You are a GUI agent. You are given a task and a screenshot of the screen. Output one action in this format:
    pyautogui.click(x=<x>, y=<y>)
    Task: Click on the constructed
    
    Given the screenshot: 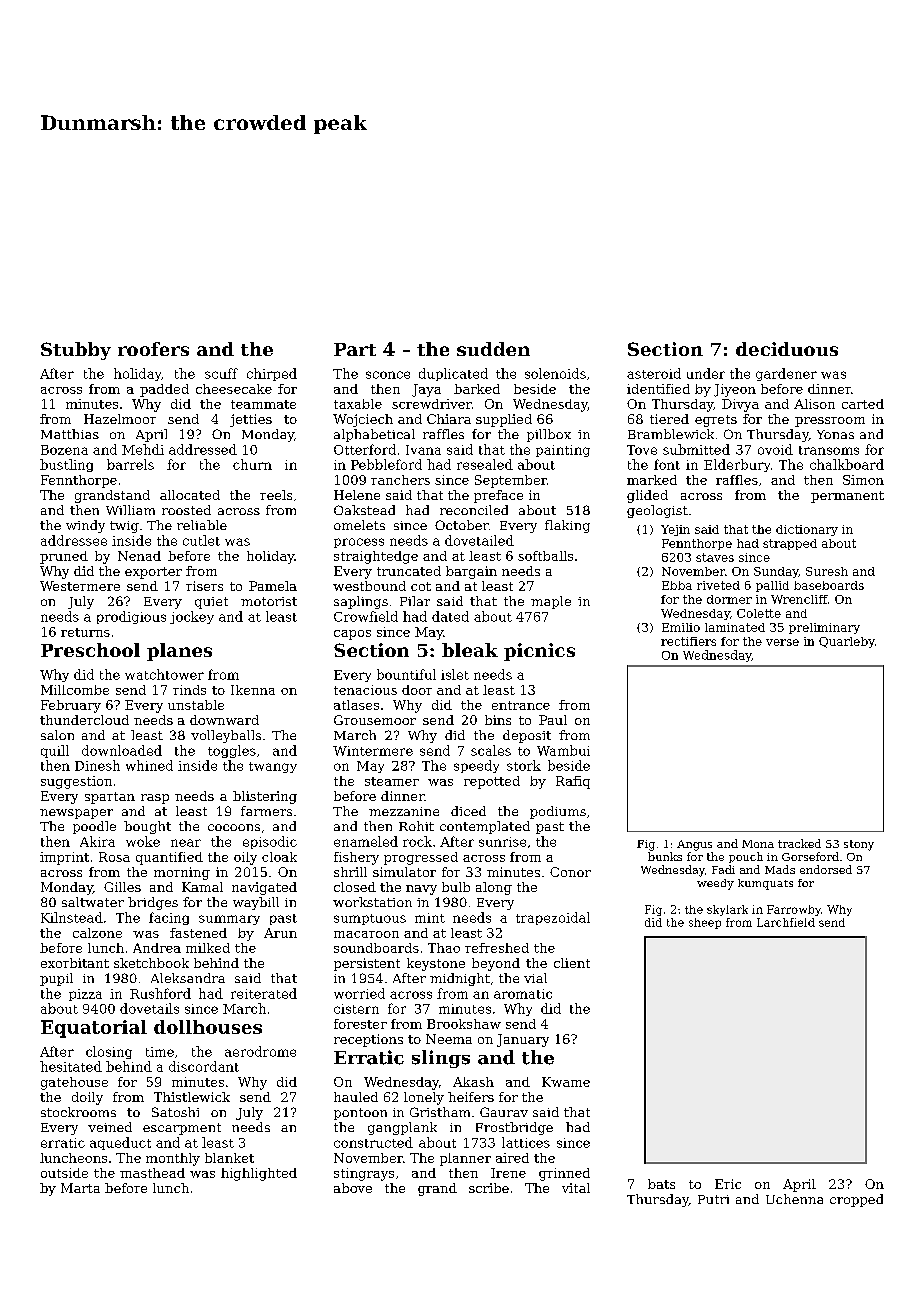 What is the action you would take?
    pyautogui.click(x=373, y=1142)
